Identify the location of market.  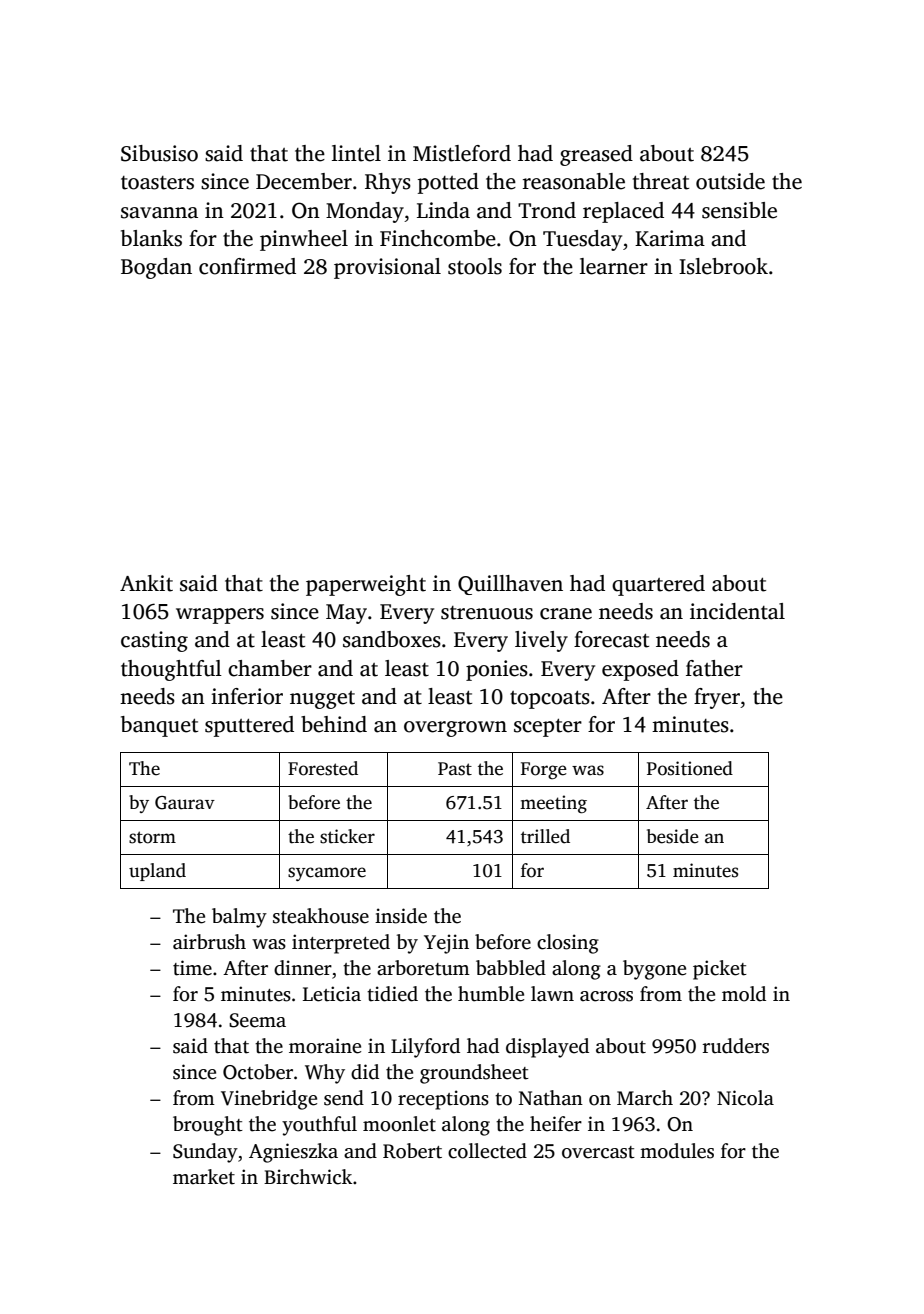
(204, 1177).
